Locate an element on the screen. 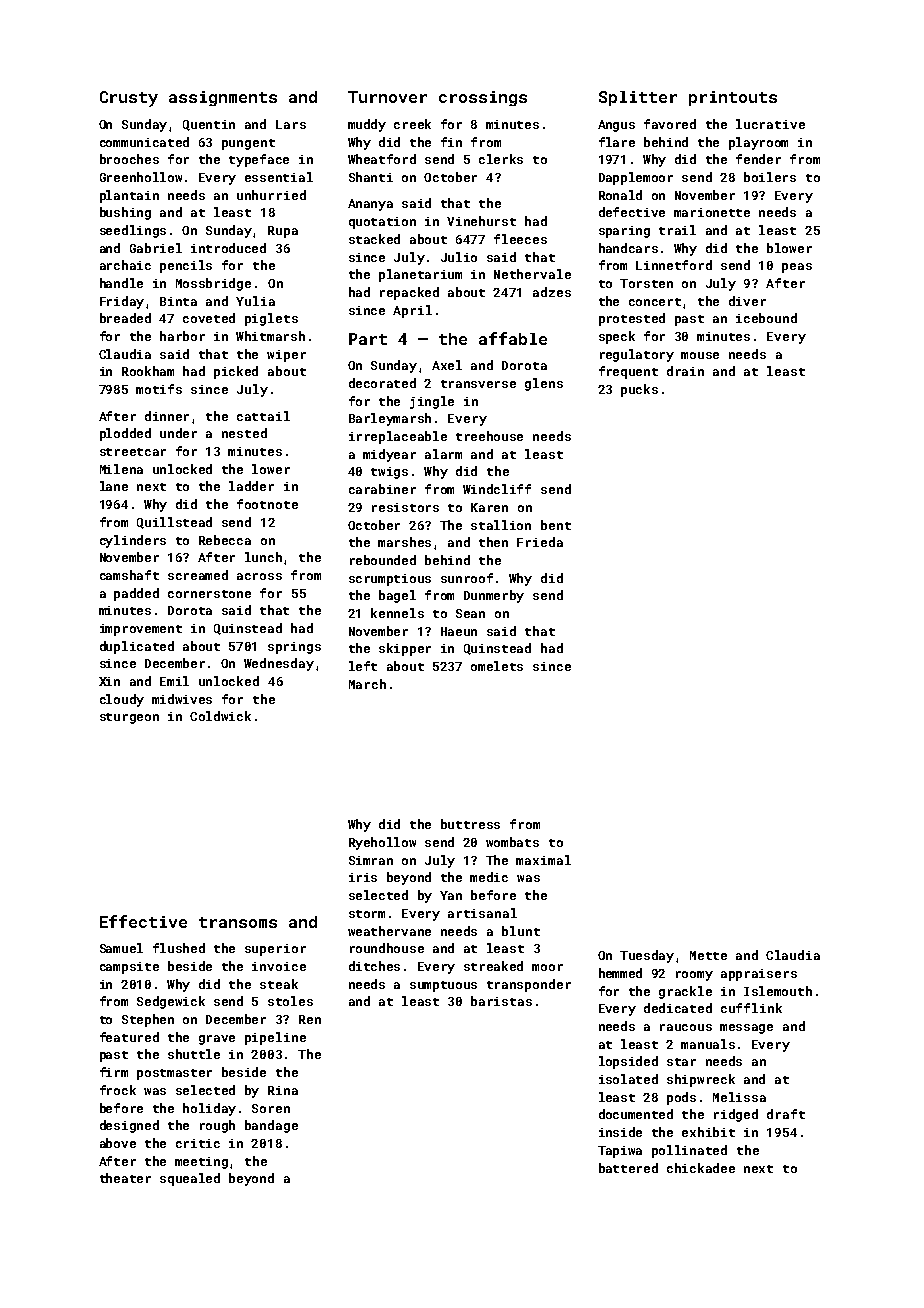 The image size is (924, 1308). medic is located at coordinates (489, 877).
